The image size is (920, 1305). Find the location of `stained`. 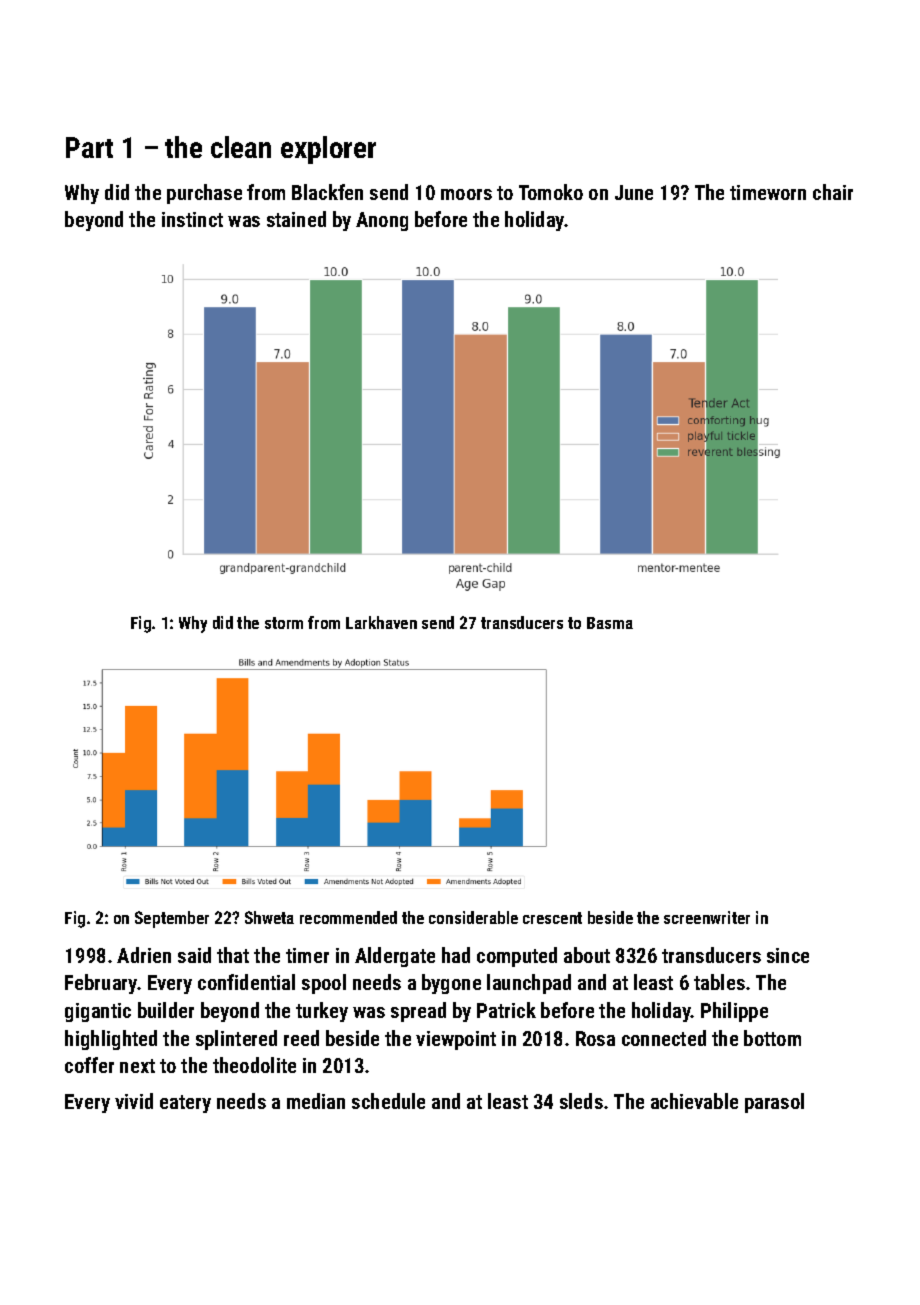

stained is located at coordinates (296, 219).
